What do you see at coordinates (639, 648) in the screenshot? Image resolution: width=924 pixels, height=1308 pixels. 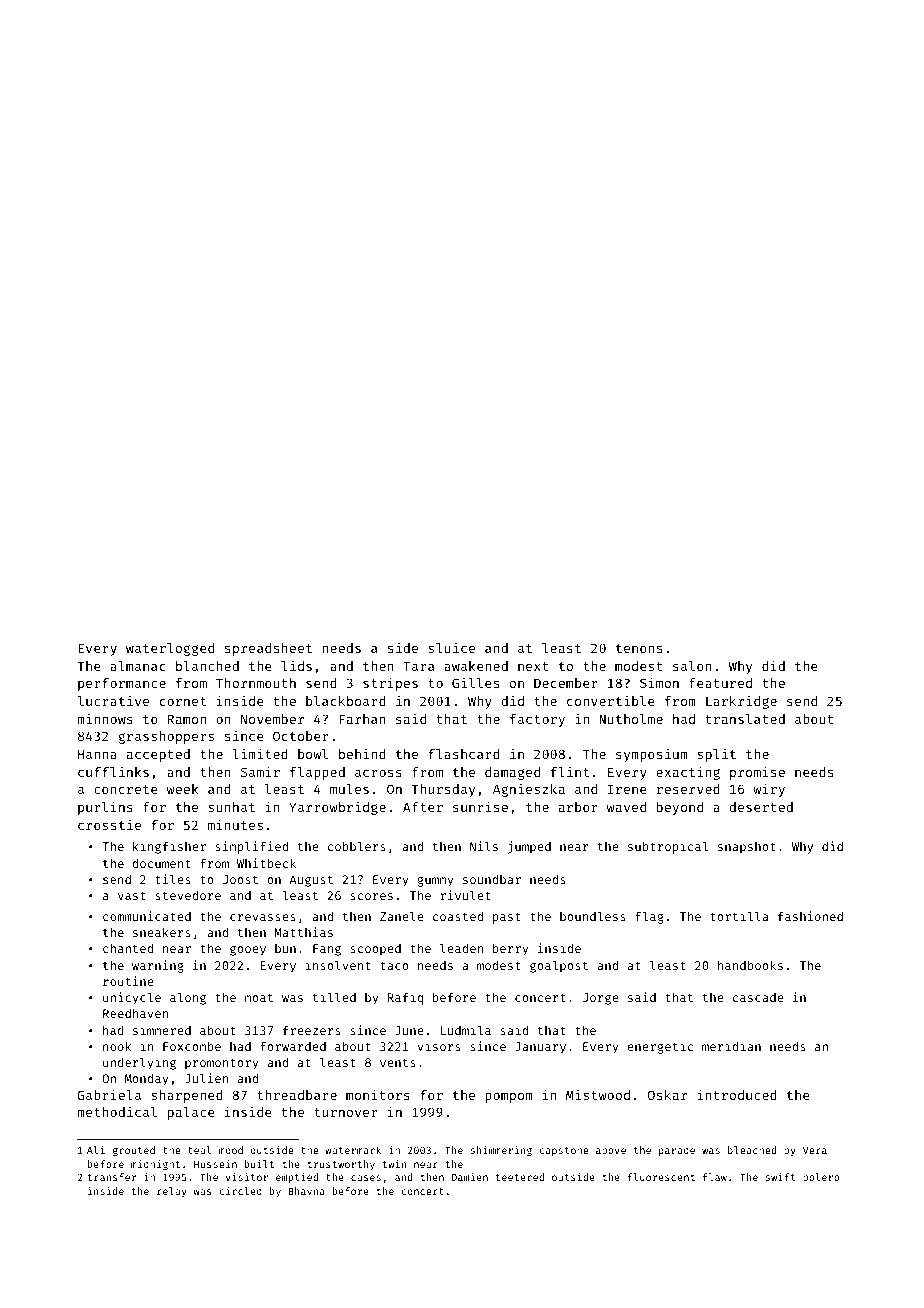 I see `tenons` at bounding box center [639, 648].
